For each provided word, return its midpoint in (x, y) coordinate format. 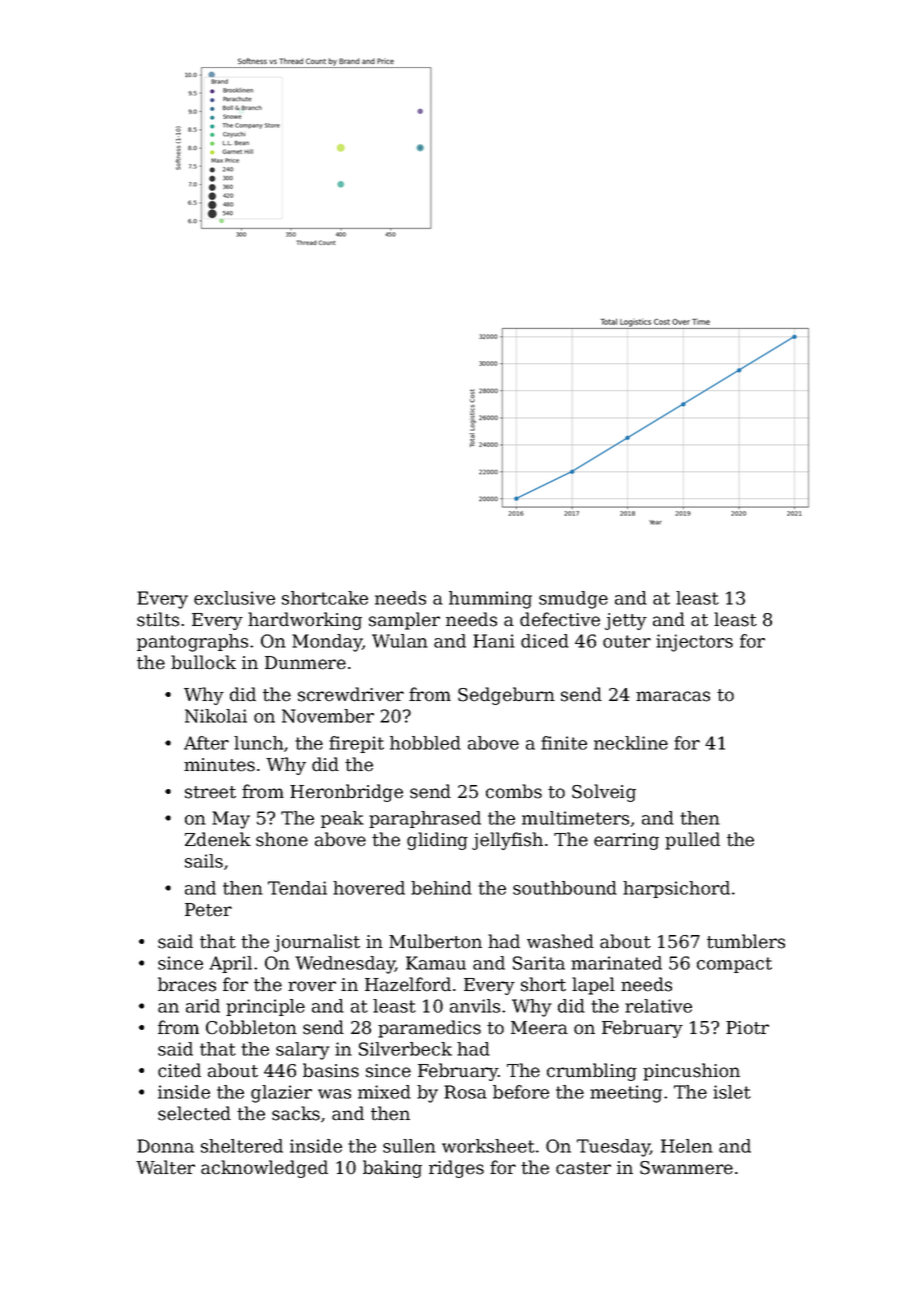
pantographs (192, 643)
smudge (573, 600)
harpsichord (676, 889)
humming (490, 600)
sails (204, 861)
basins (331, 1070)
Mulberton (435, 941)
